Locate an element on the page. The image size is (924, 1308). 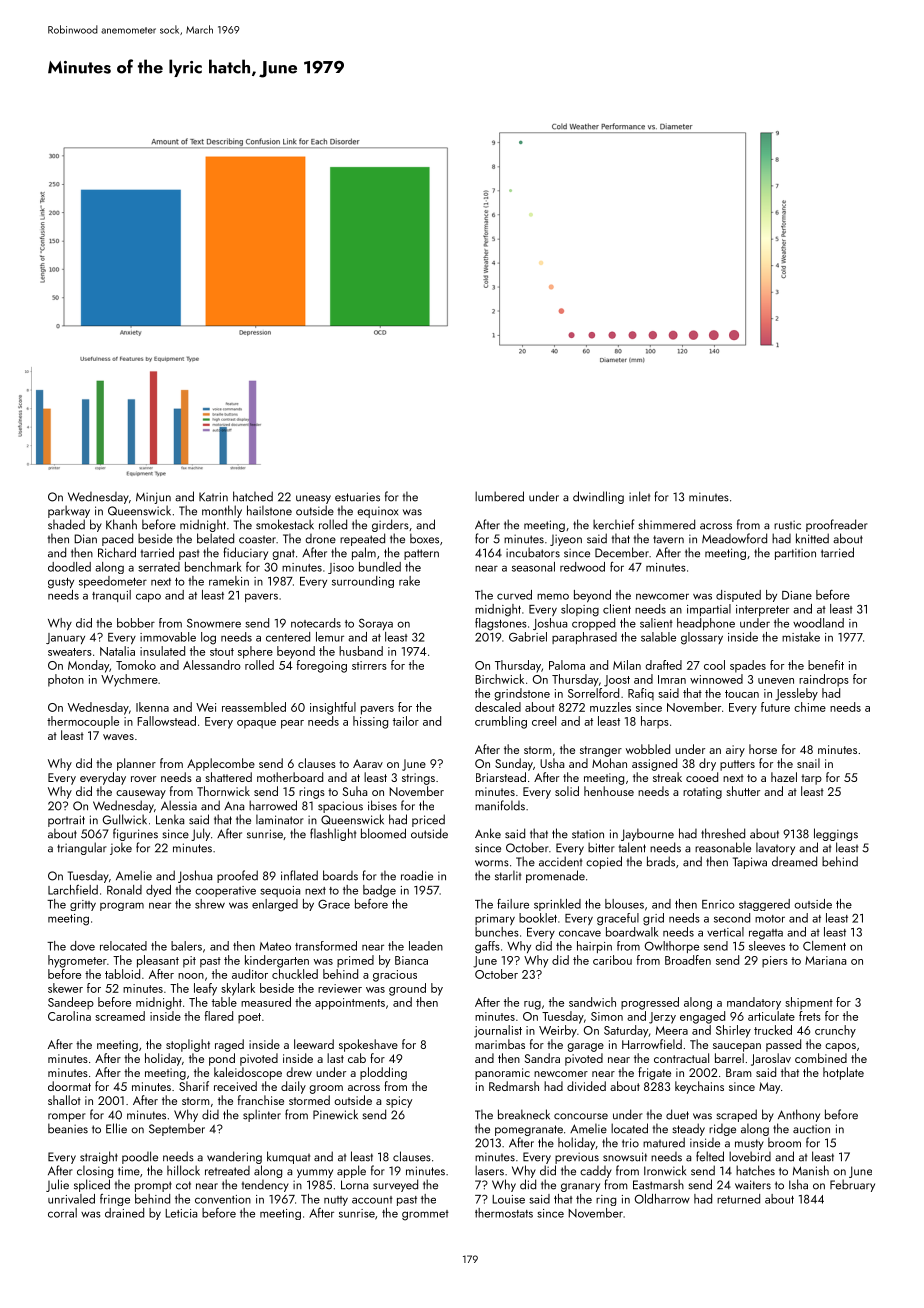
Shirley is located at coordinates (733, 1031).
